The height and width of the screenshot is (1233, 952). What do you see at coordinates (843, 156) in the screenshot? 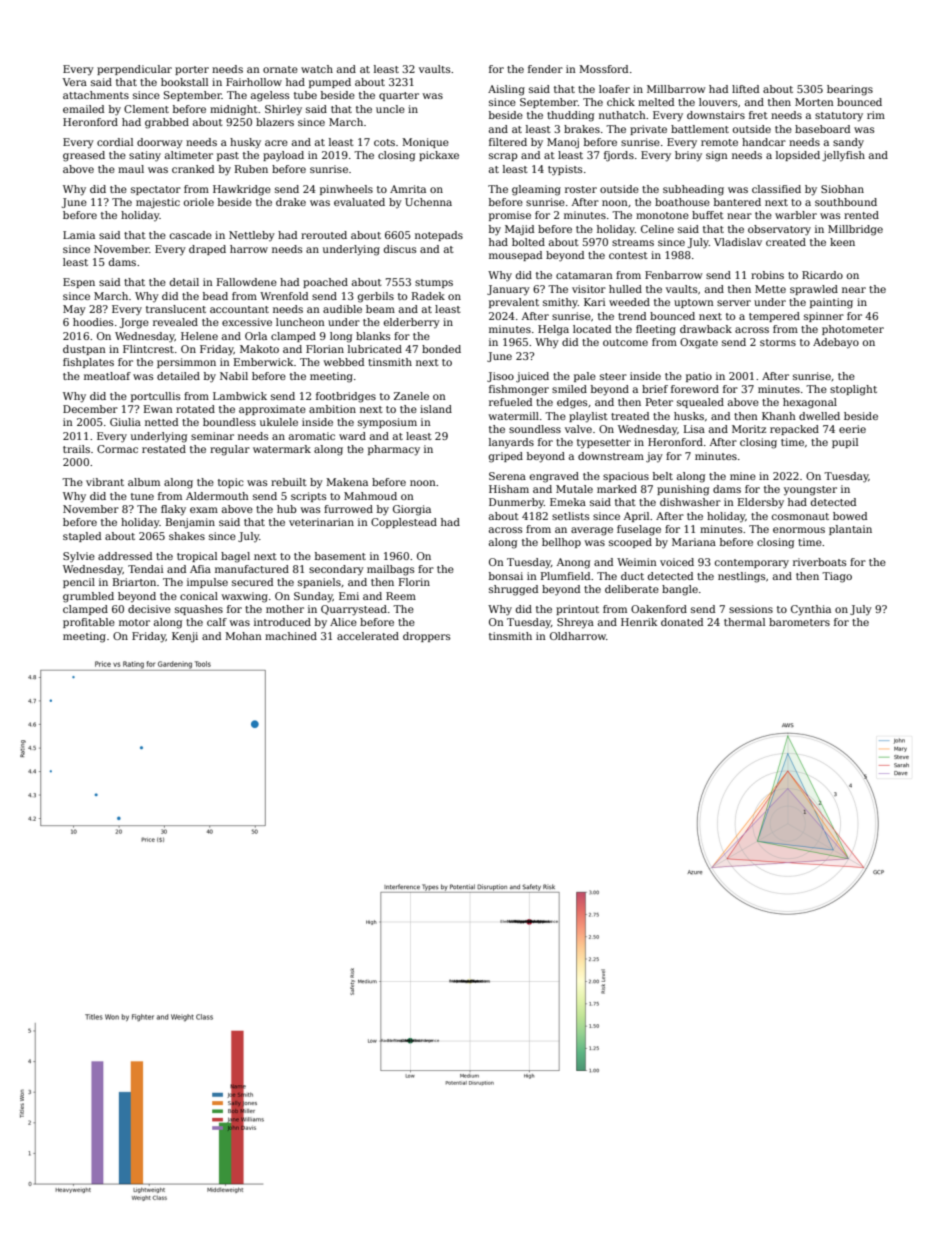
I see `jellyfish` at bounding box center [843, 156].
